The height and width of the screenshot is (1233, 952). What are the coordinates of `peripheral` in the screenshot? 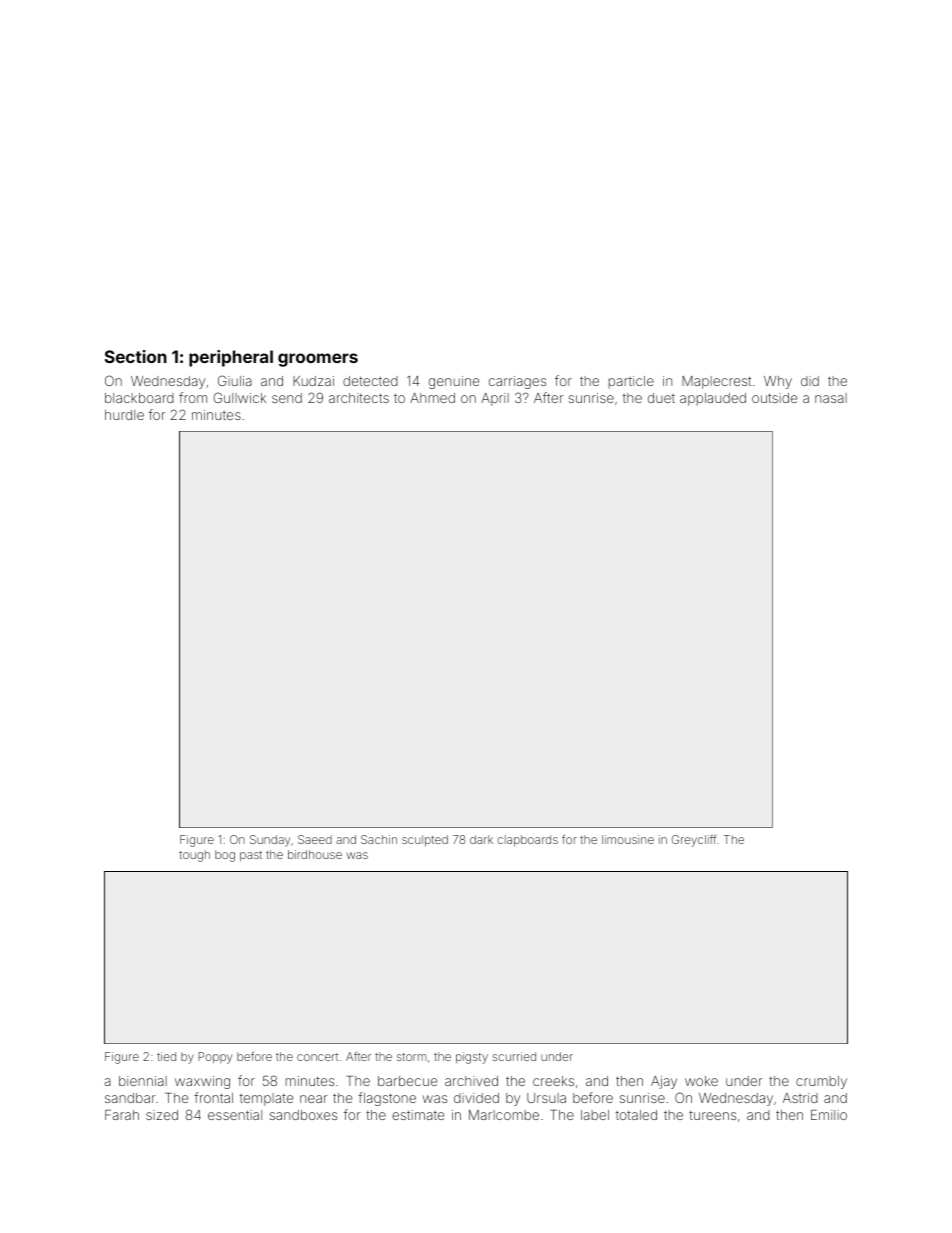 It's located at (231, 358).
